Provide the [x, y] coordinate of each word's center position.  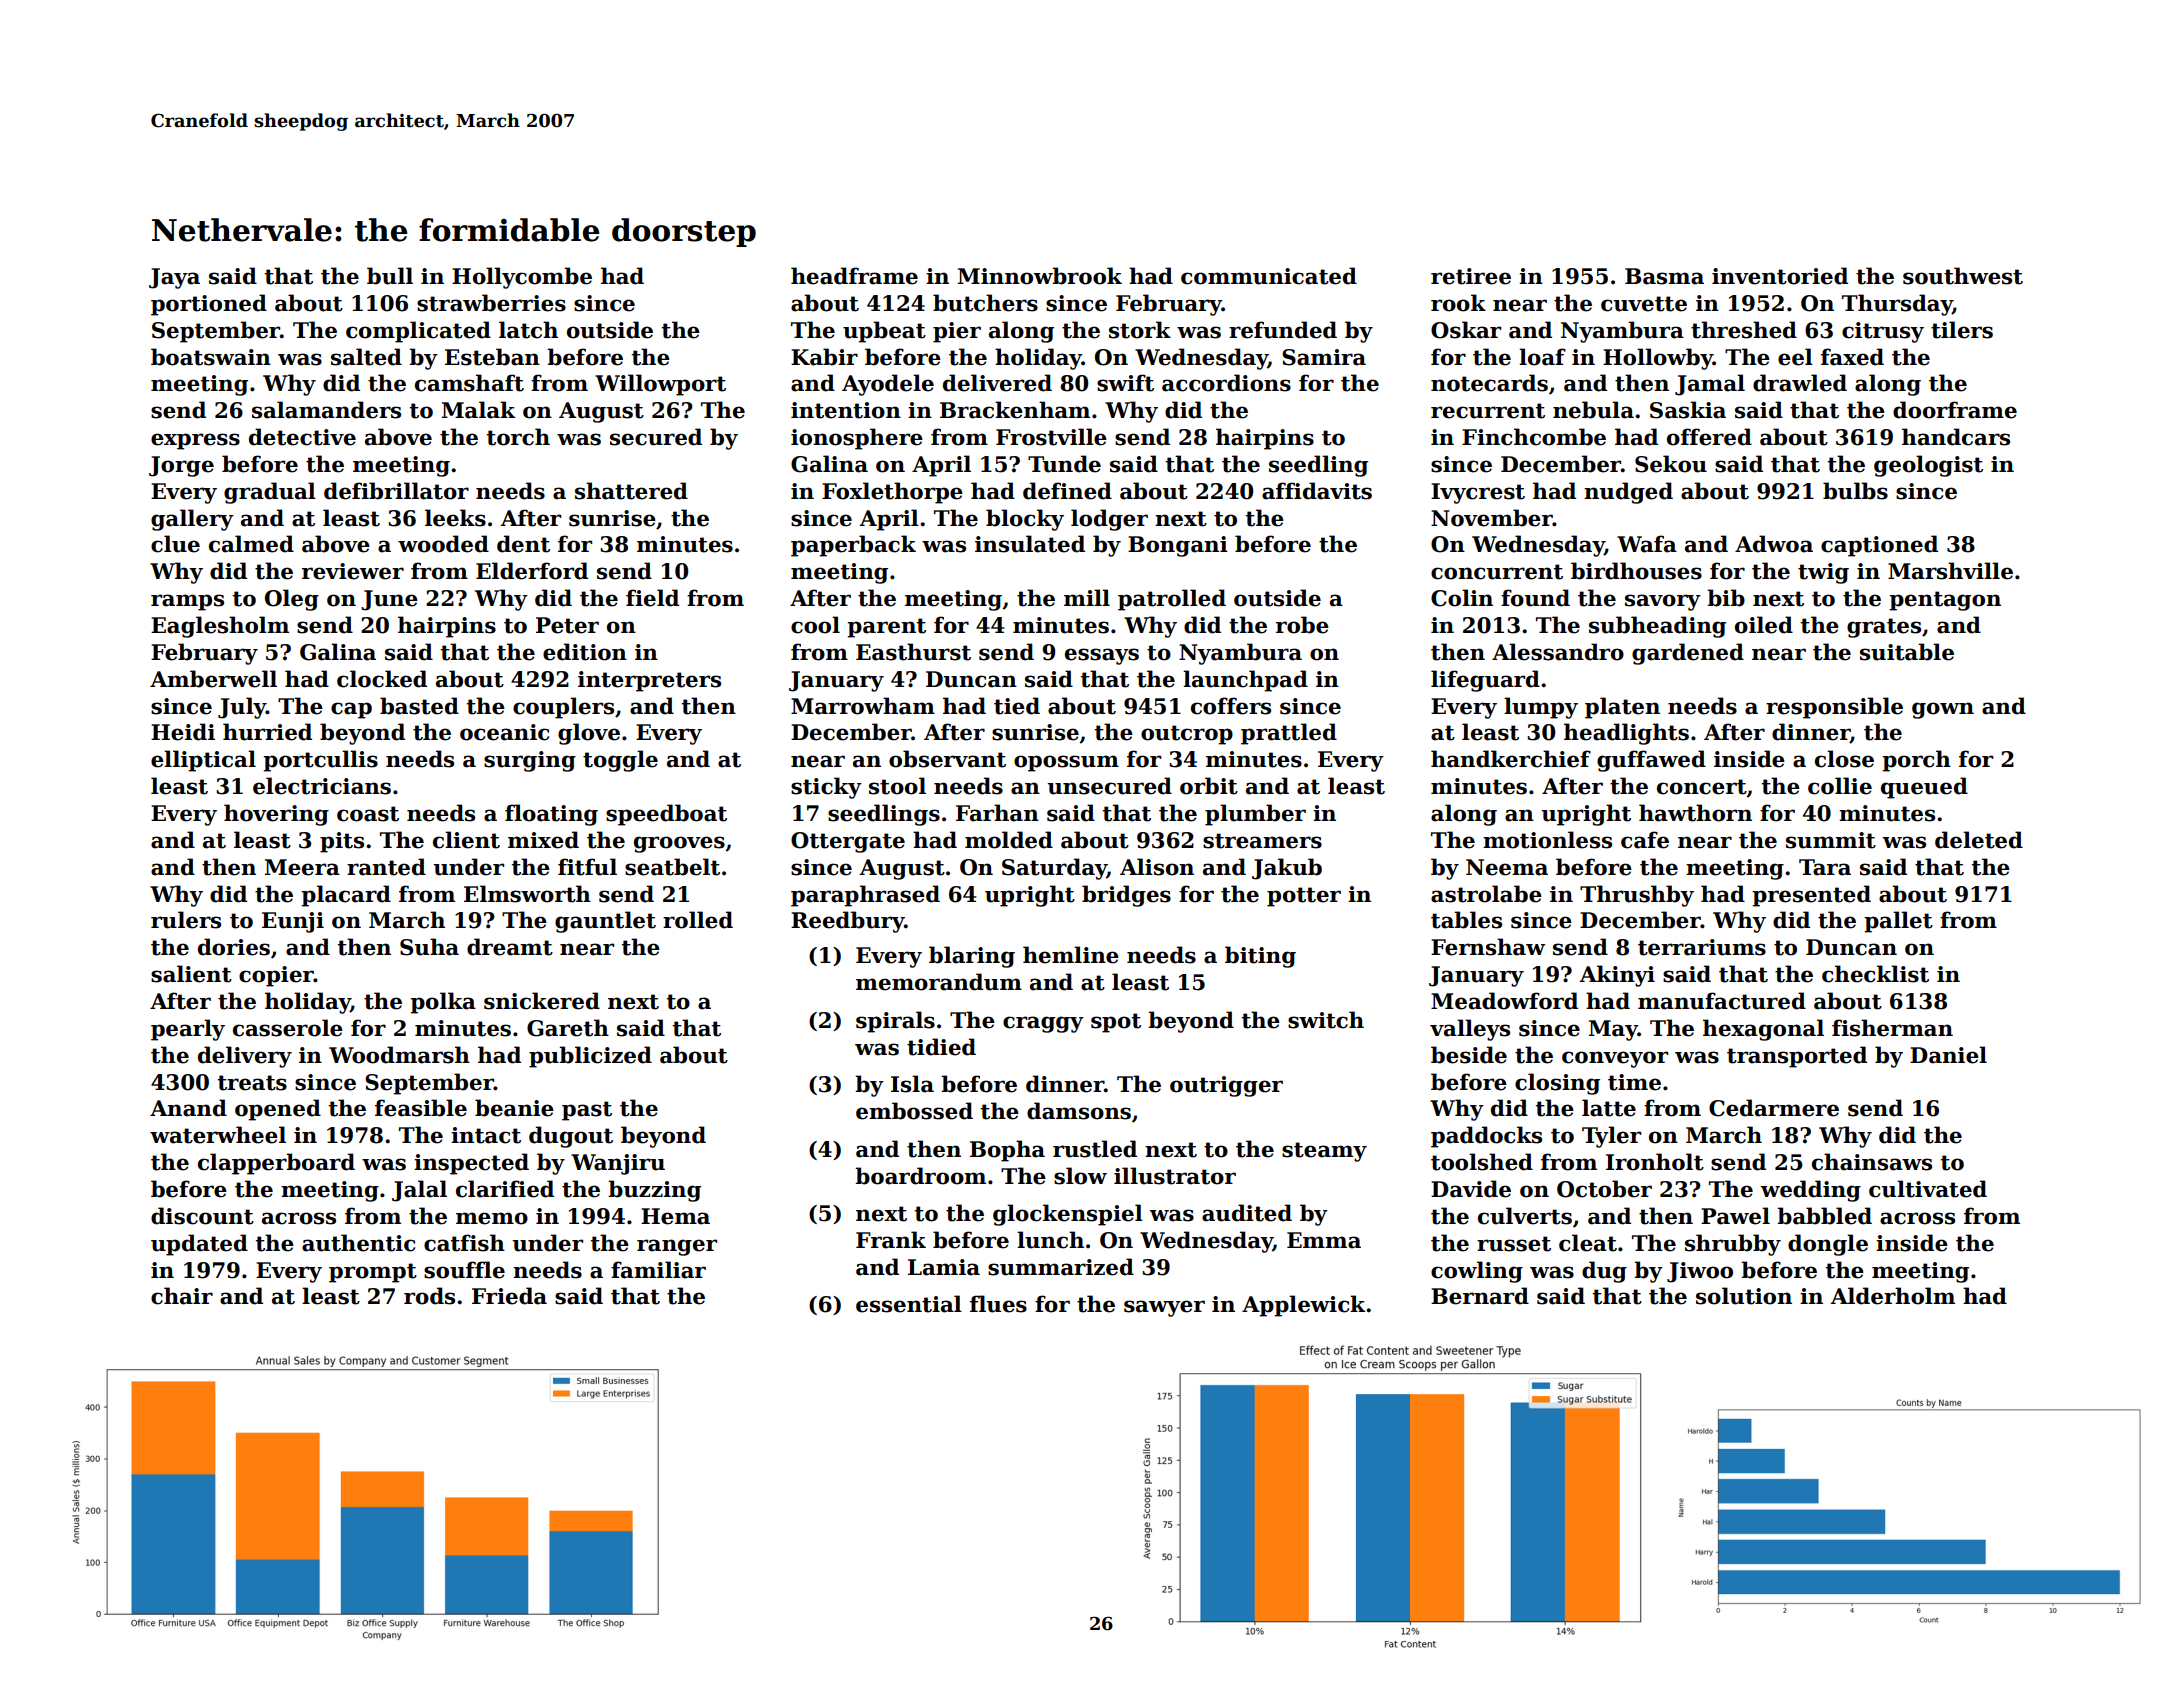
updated [199, 1245]
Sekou [1671, 464]
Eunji [293, 922]
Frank [891, 1240]
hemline [1071, 955]
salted [366, 357]
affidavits [1317, 491]
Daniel [1948, 1055]
